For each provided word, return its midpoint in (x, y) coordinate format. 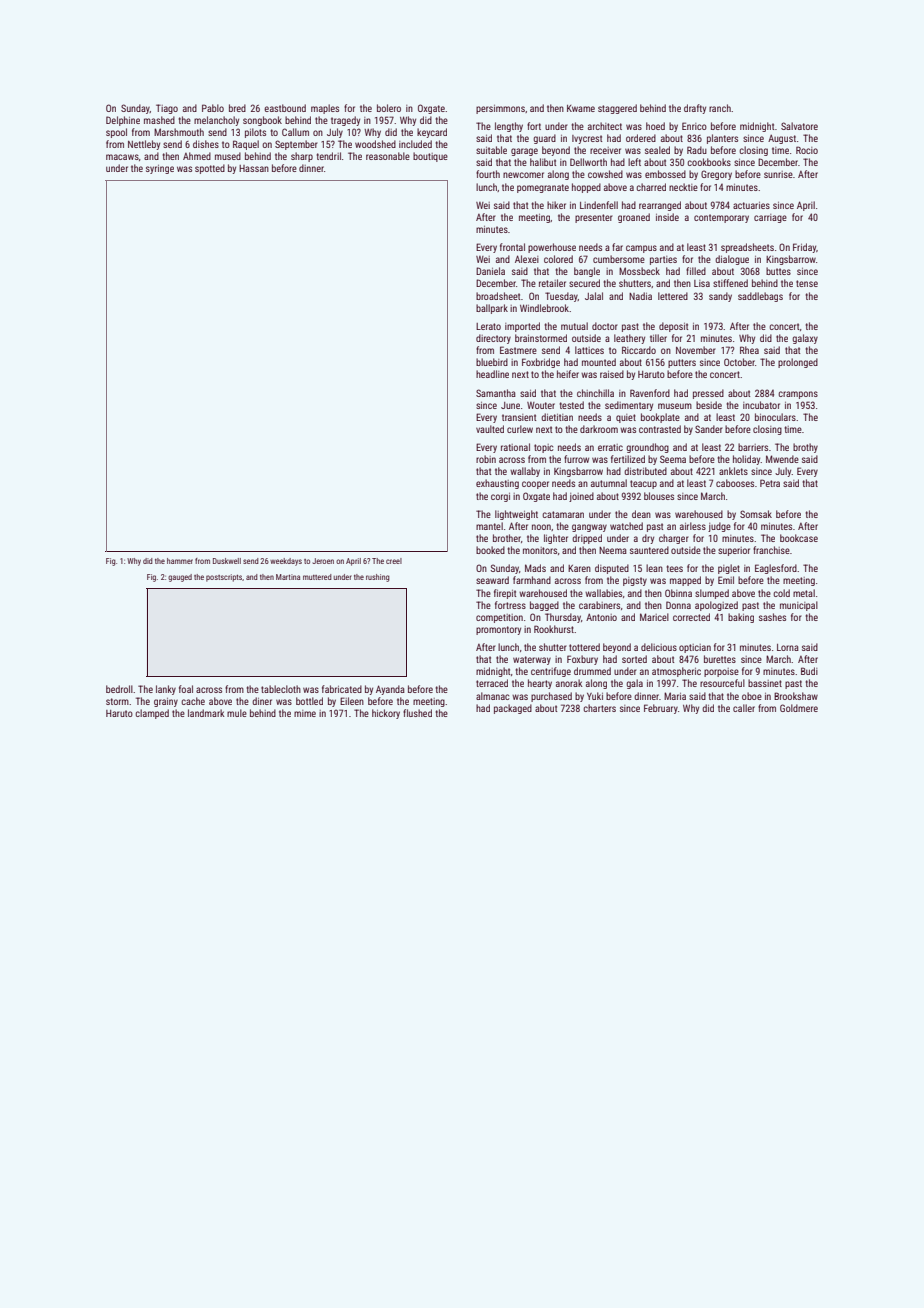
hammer (180, 561)
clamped (152, 714)
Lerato (488, 326)
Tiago (167, 109)
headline (492, 374)
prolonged (798, 363)
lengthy (509, 127)
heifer (568, 374)
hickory (386, 714)
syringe (160, 169)
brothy (805, 448)
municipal (799, 606)
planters (722, 139)
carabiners (599, 605)
